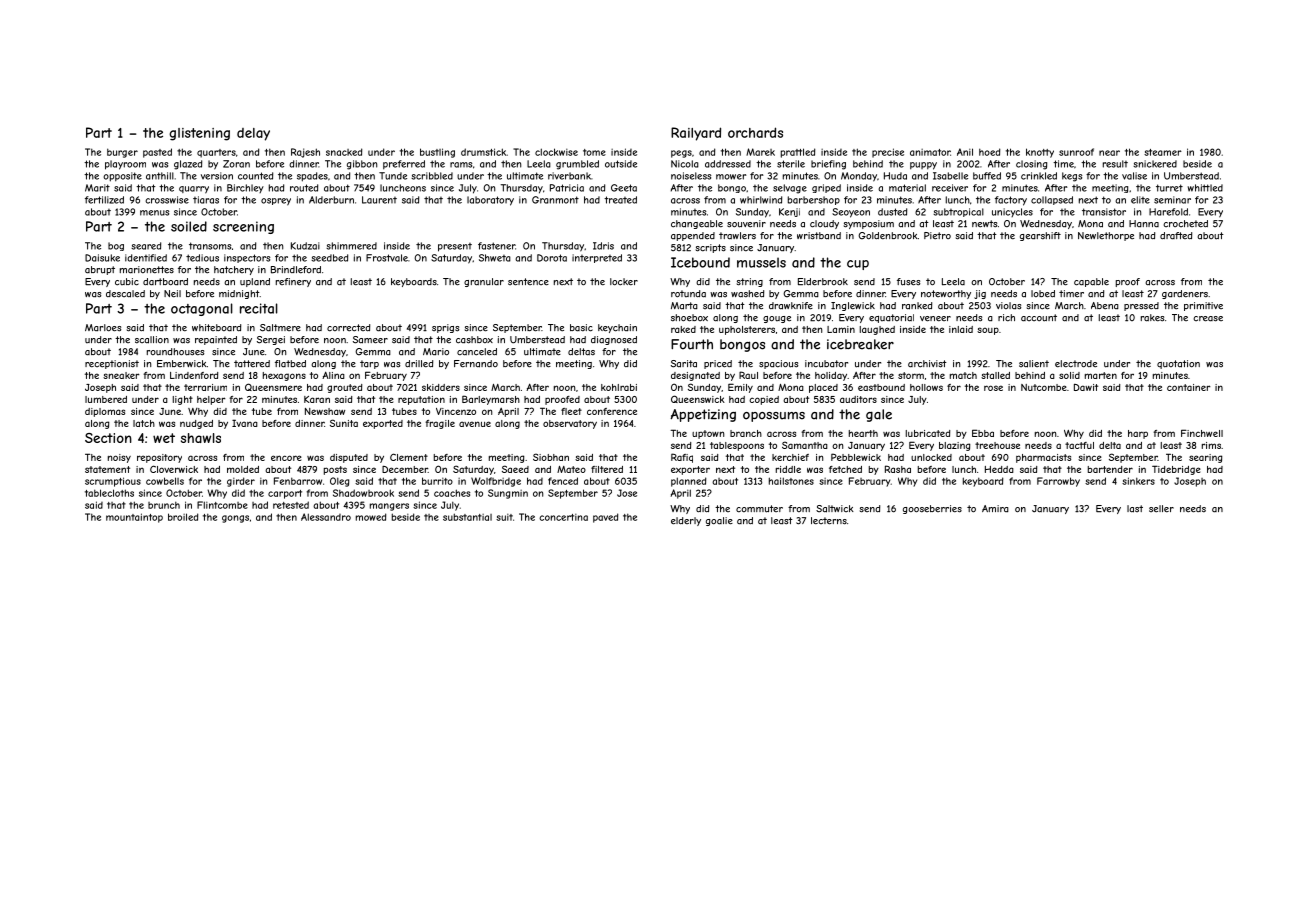 The width and height of the screenshot is (1308, 924). What do you see at coordinates (946, 294) in the screenshot?
I see `noteworthy` at bounding box center [946, 294].
